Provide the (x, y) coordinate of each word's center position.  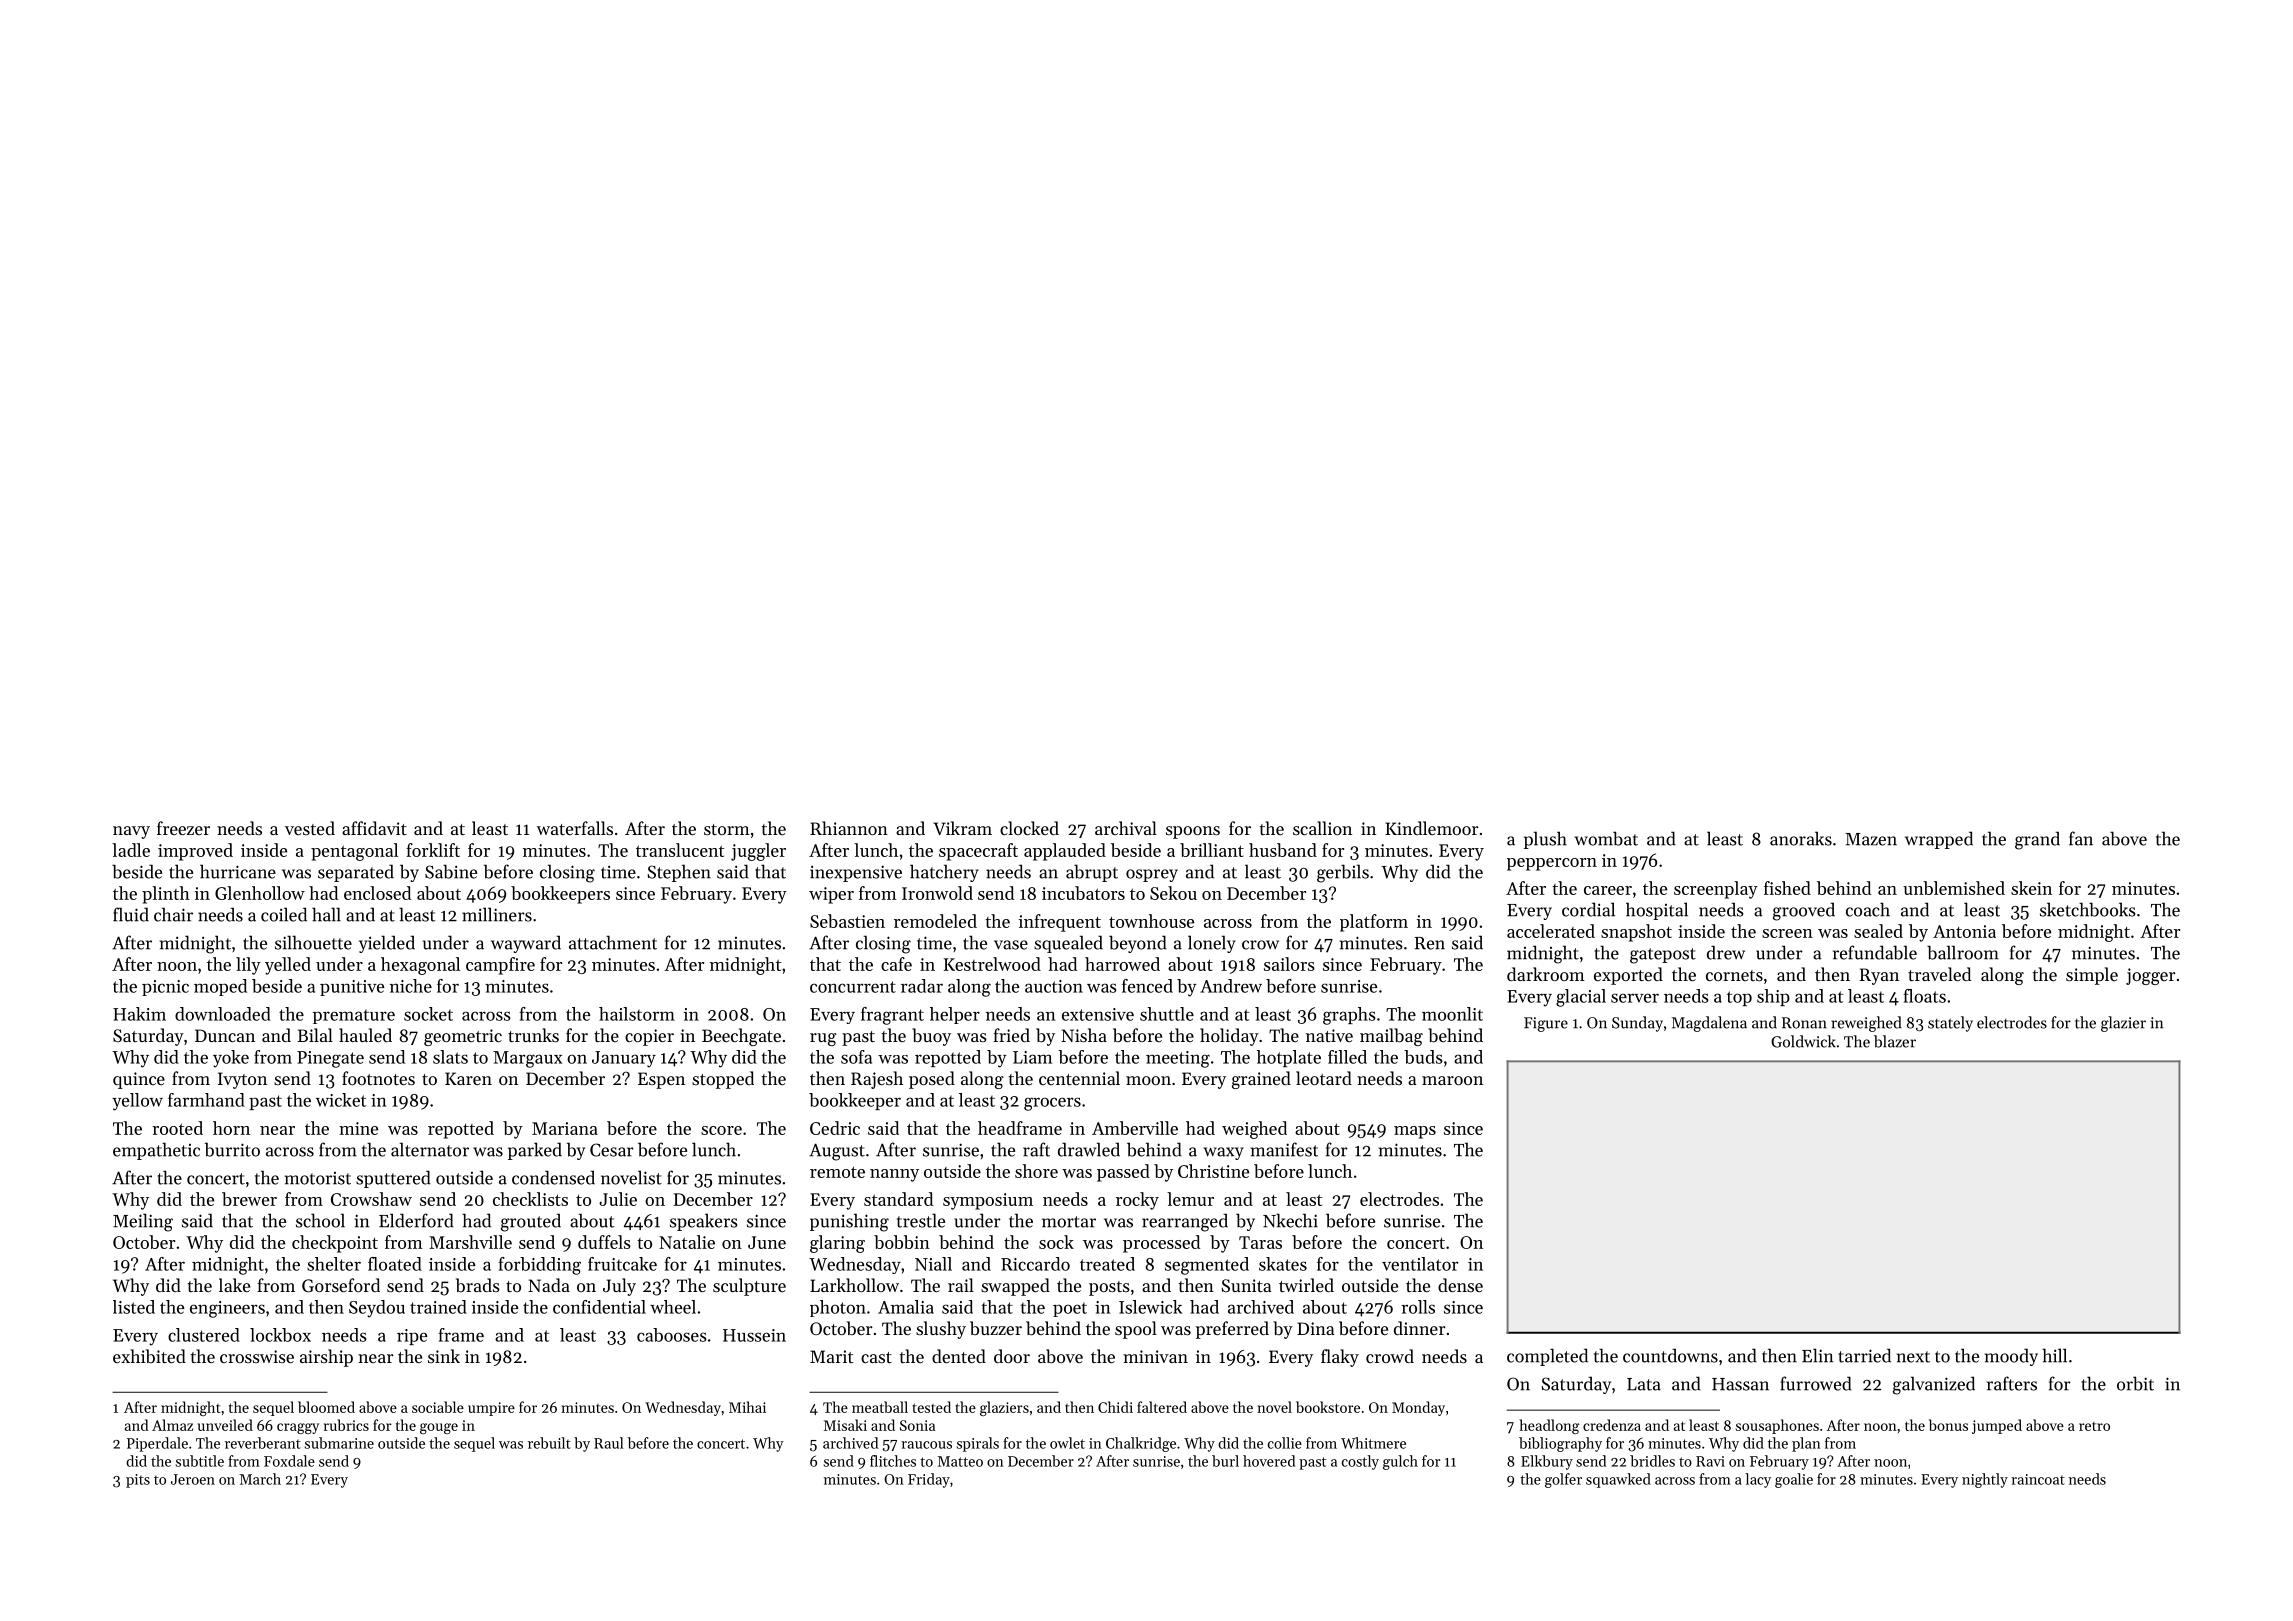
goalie (1794, 1480)
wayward (526, 944)
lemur (1190, 1199)
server (1635, 998)
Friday (929, 1480)
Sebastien (847, 921)
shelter (334, 1264)
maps (1415, 1132)
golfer (1563, 1480)
